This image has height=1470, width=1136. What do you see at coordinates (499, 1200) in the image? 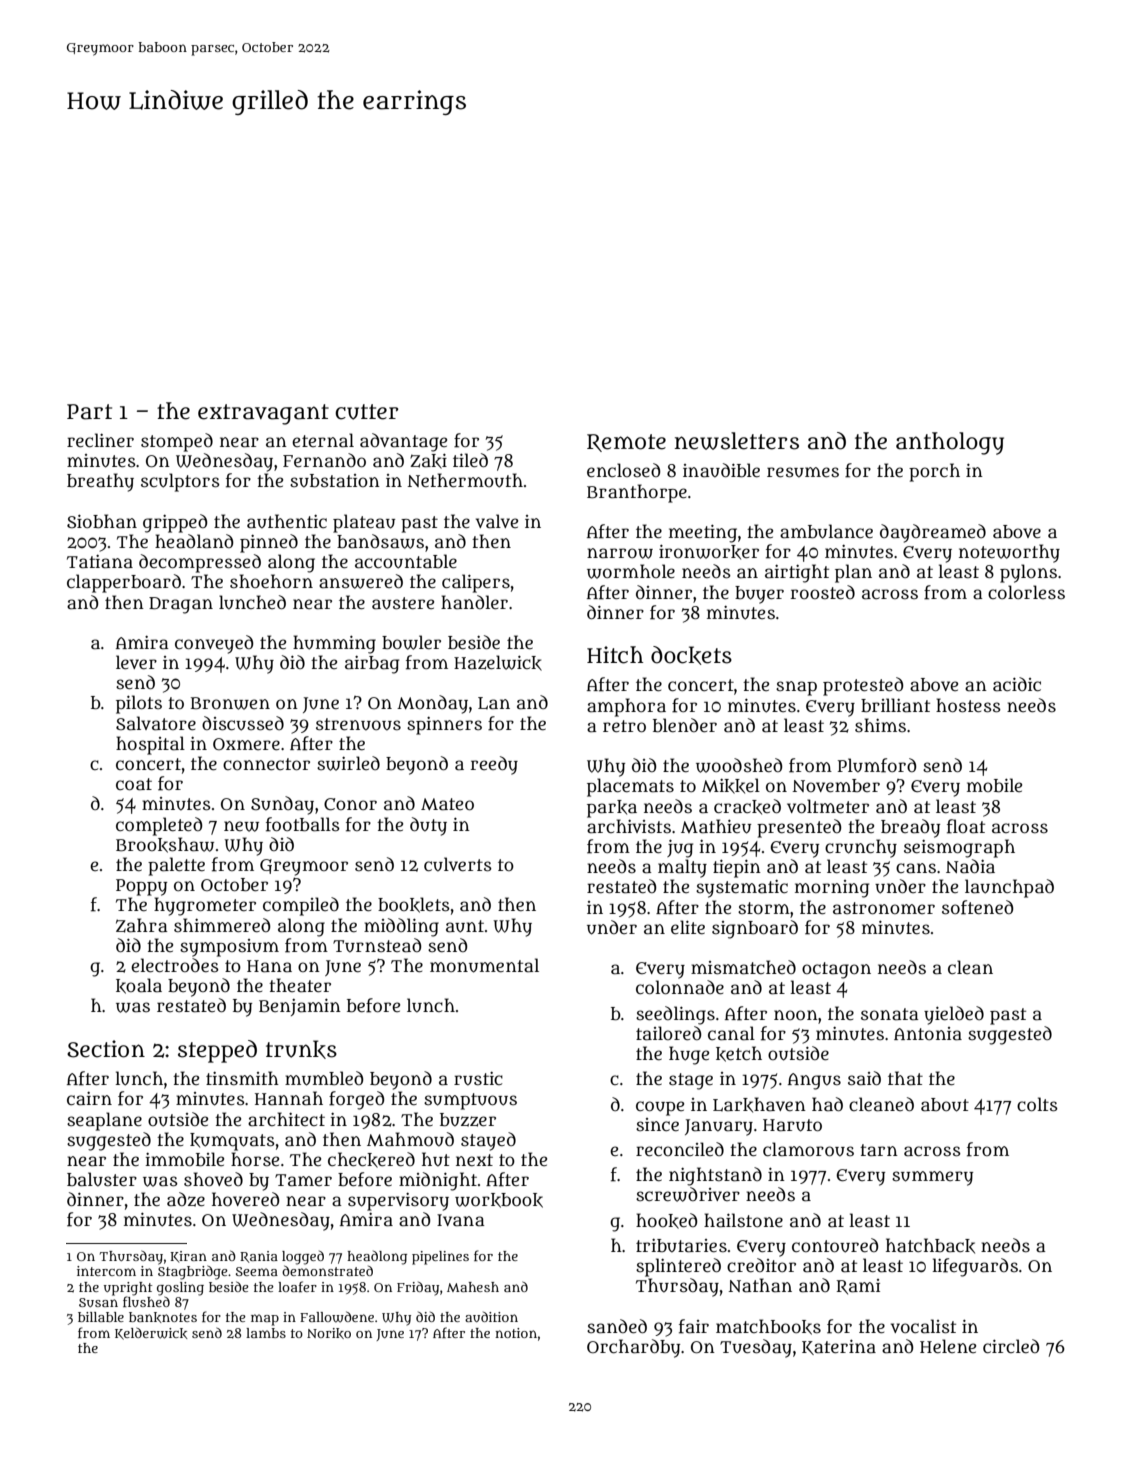
I see `workbook` at bounding box center [499, 1200].
